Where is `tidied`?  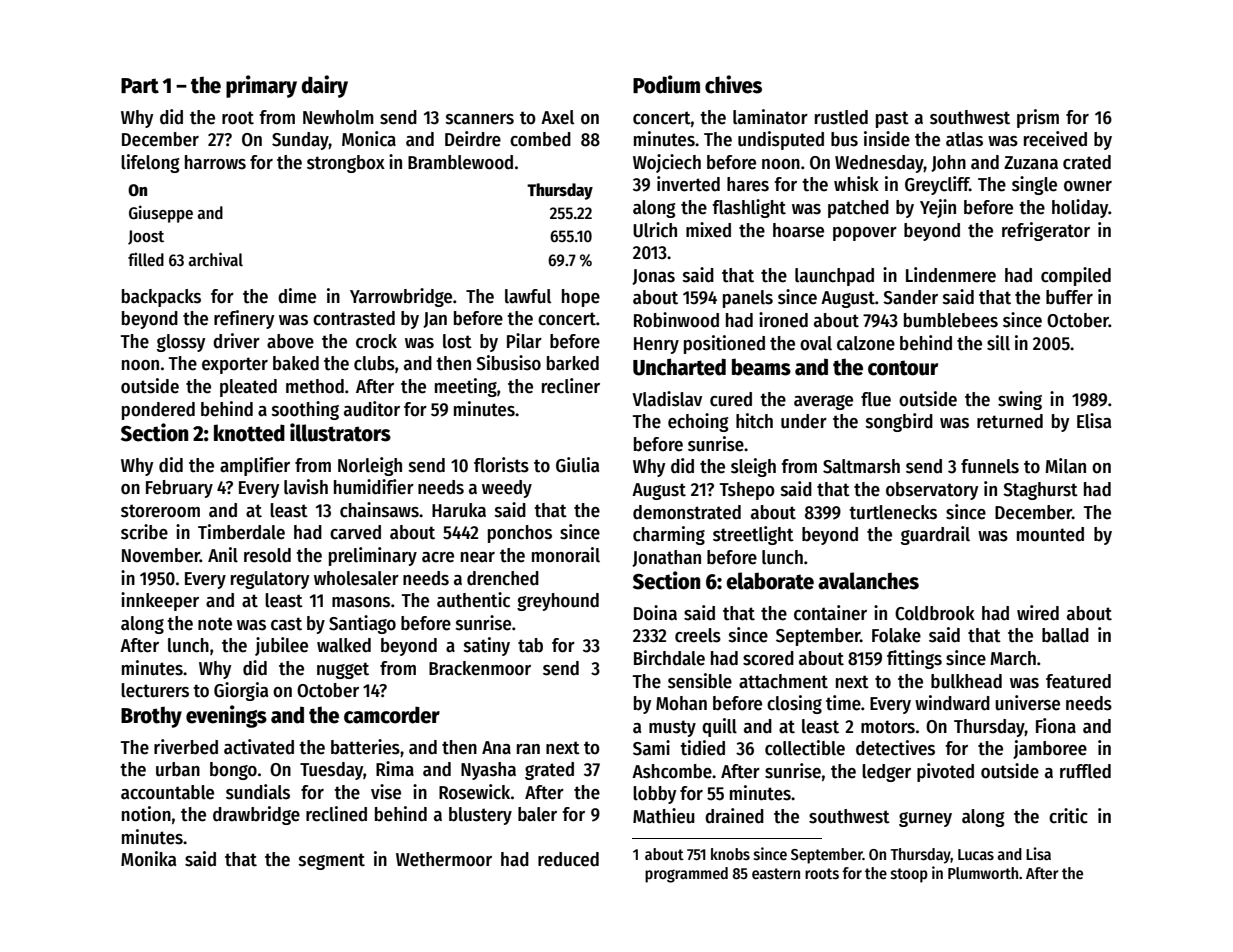 tidied is located at coordinates (702, 748).
